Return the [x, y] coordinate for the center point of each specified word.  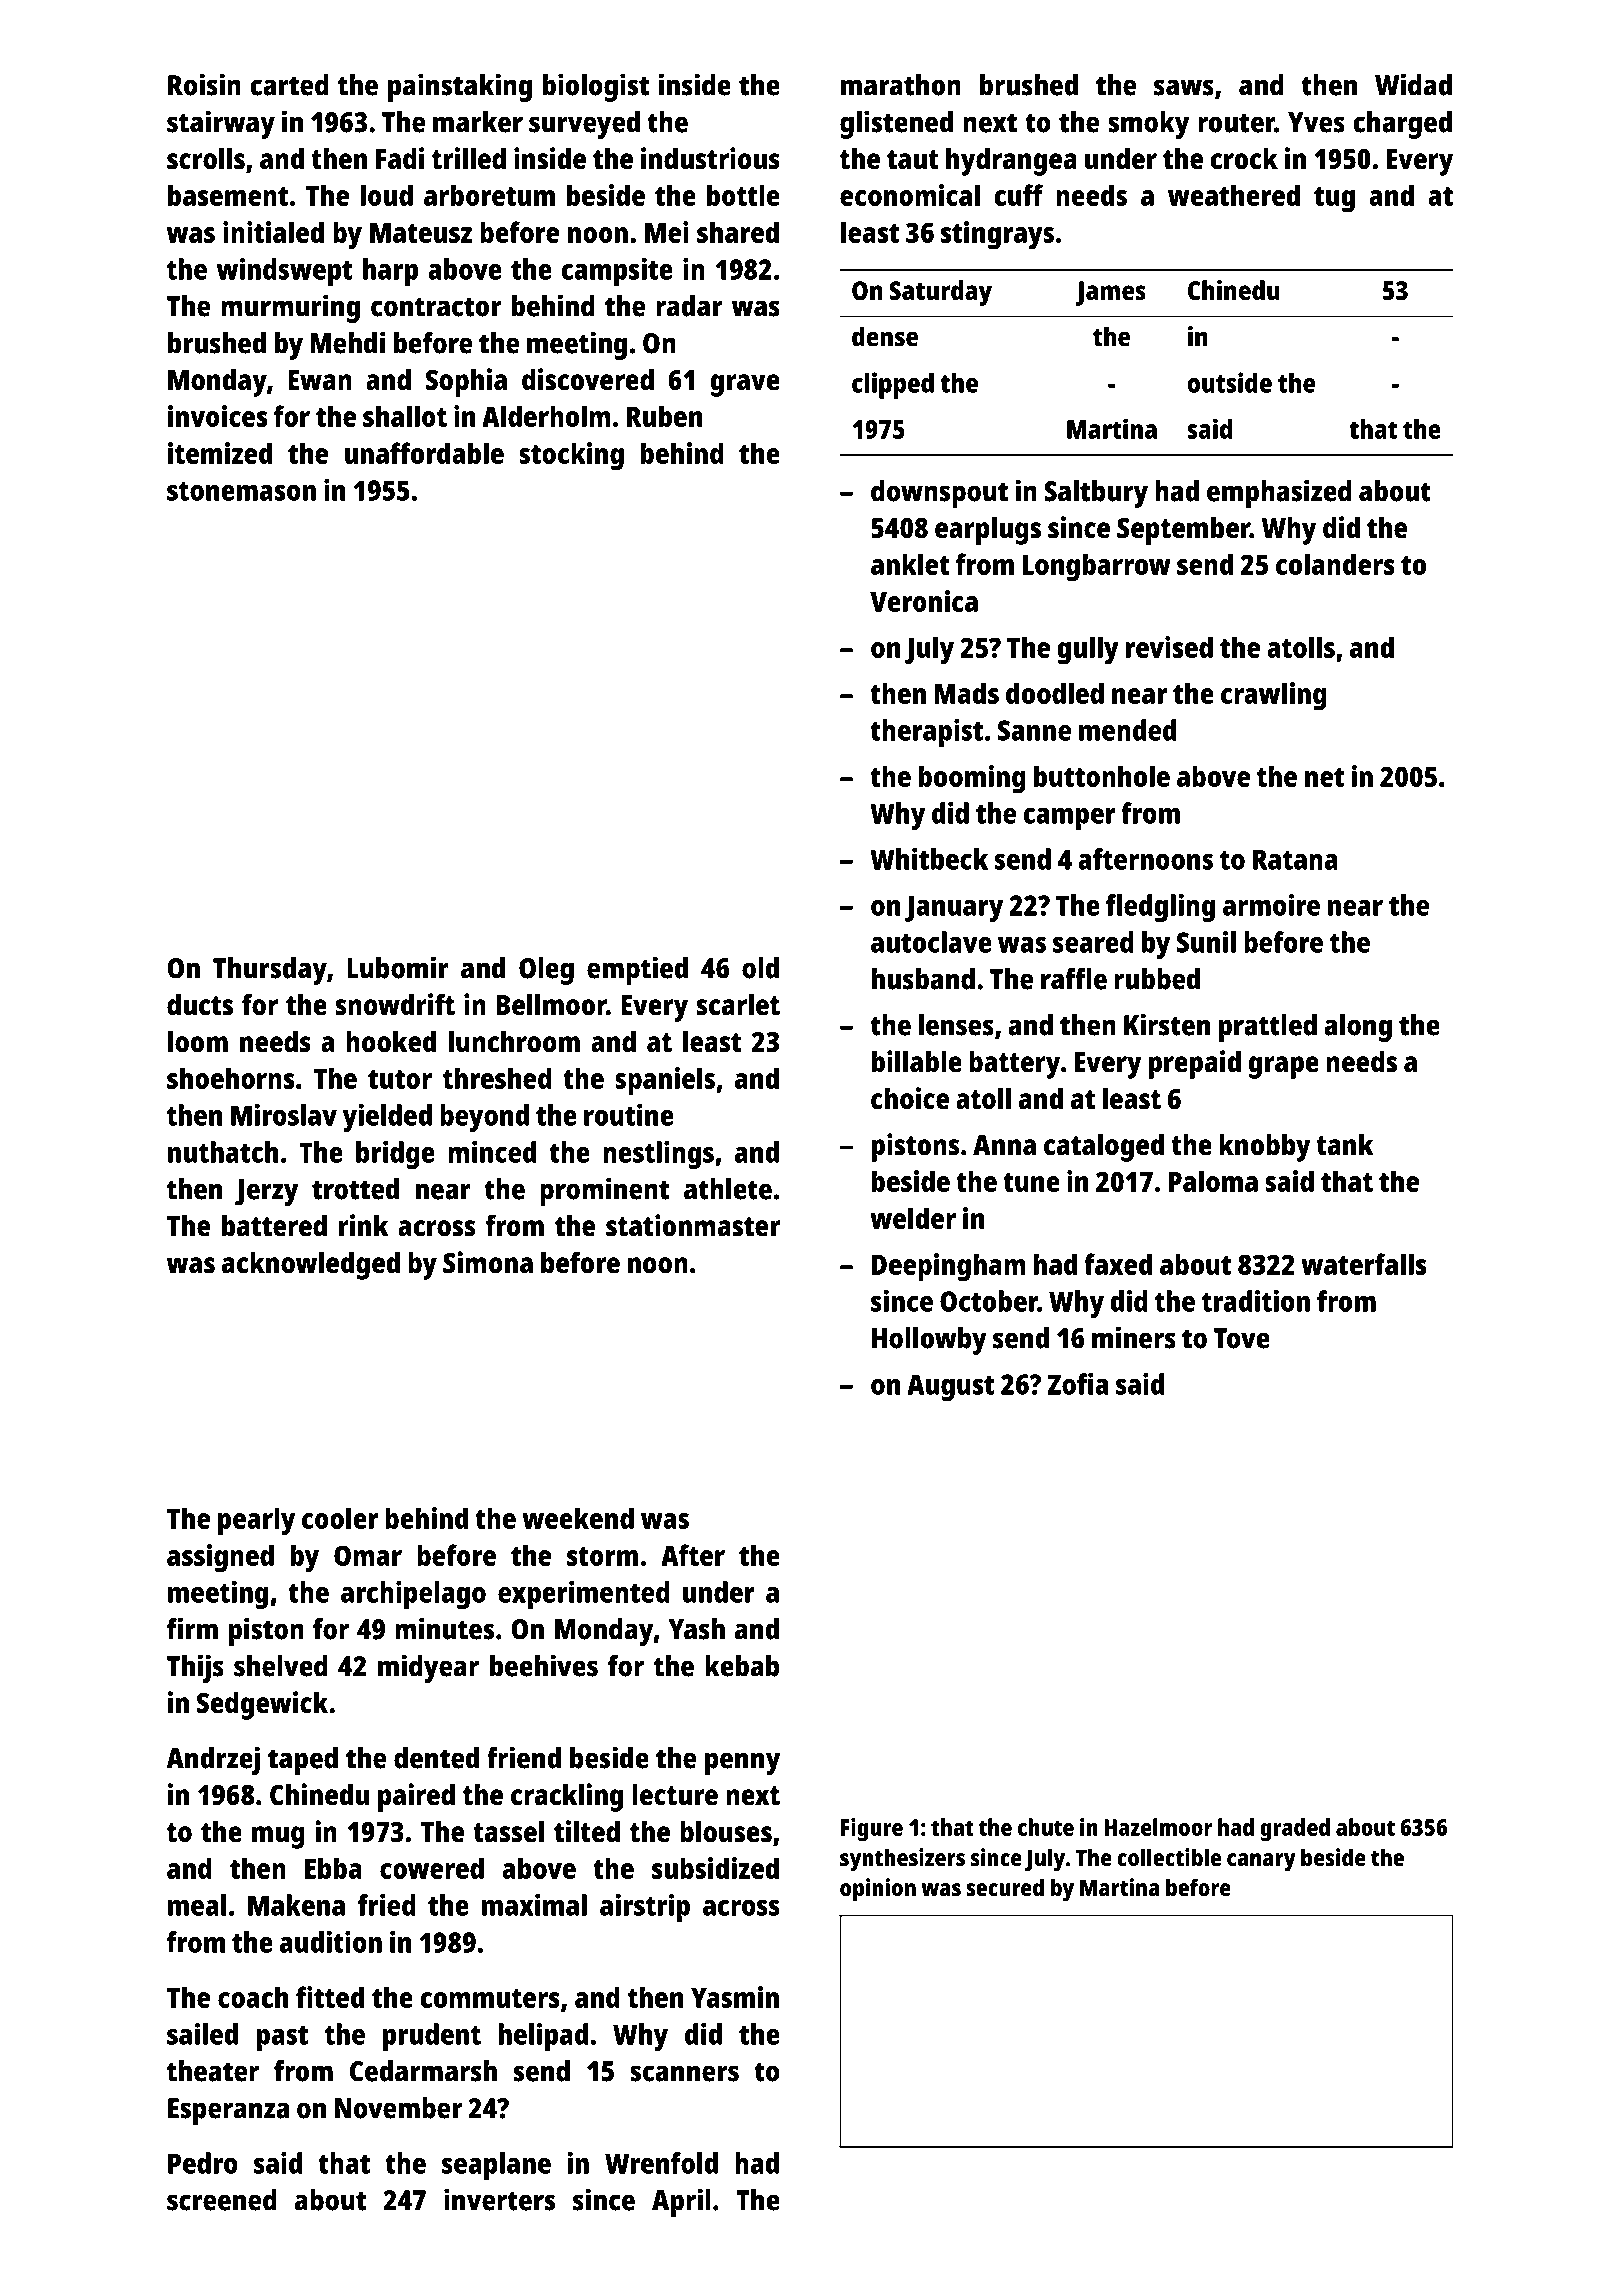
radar [689, 306]
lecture [675, 1795]
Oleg [546, 971]
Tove [1242, 1338]
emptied [637, 970]
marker [478, 122]
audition [331, 1942]
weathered [1234, 195]
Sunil [1206, 942]
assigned [220, 1558]
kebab [742, 1666]
